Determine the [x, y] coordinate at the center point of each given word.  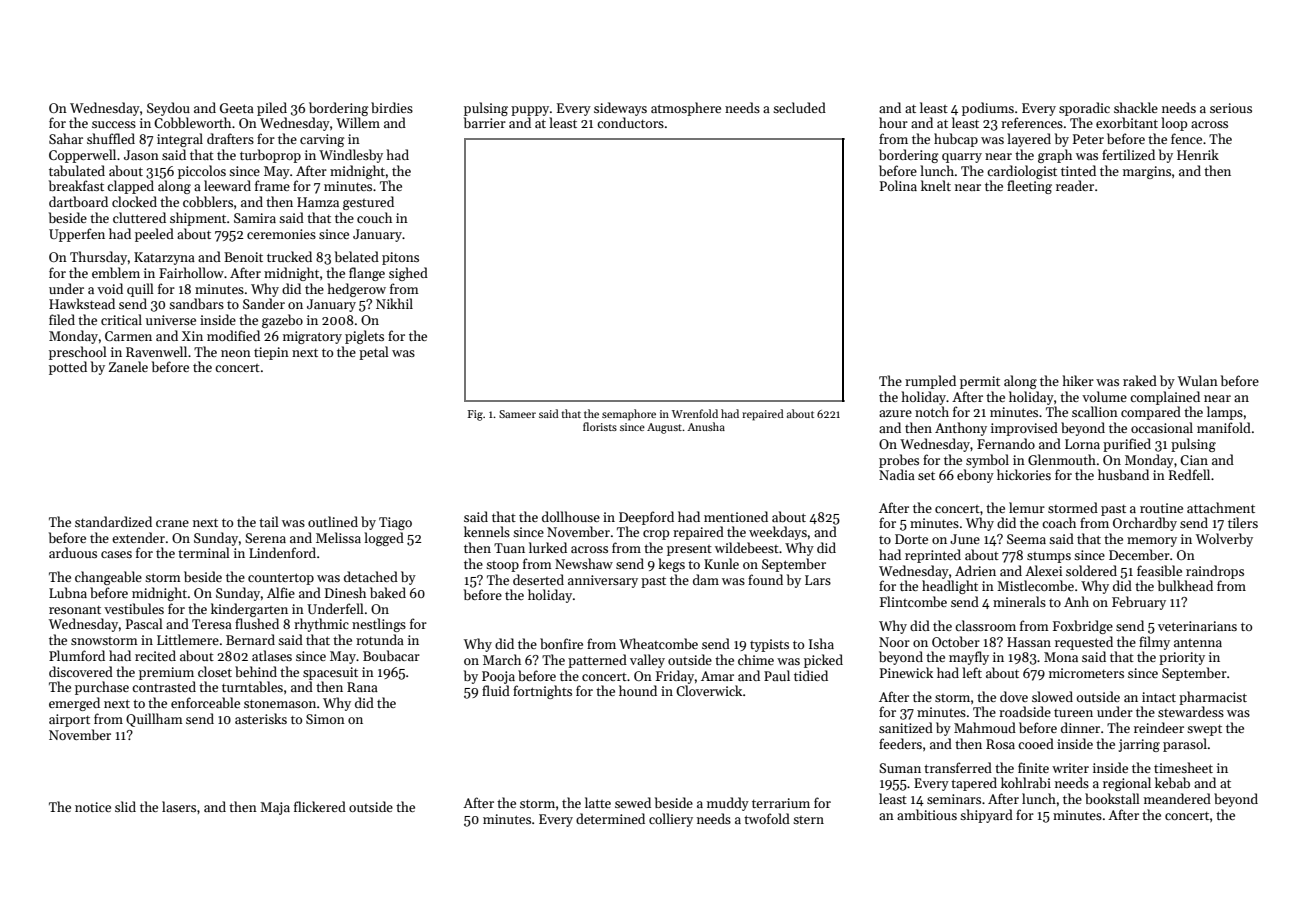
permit [980, 382]
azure [895, 413]
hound [638, 690]
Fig [475, 415]
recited [155, 655]
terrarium [781, 803]
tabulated [77, 170]
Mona [1061, 657]
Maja [275, 808]
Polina [898, 185]
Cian [1194, 460]
